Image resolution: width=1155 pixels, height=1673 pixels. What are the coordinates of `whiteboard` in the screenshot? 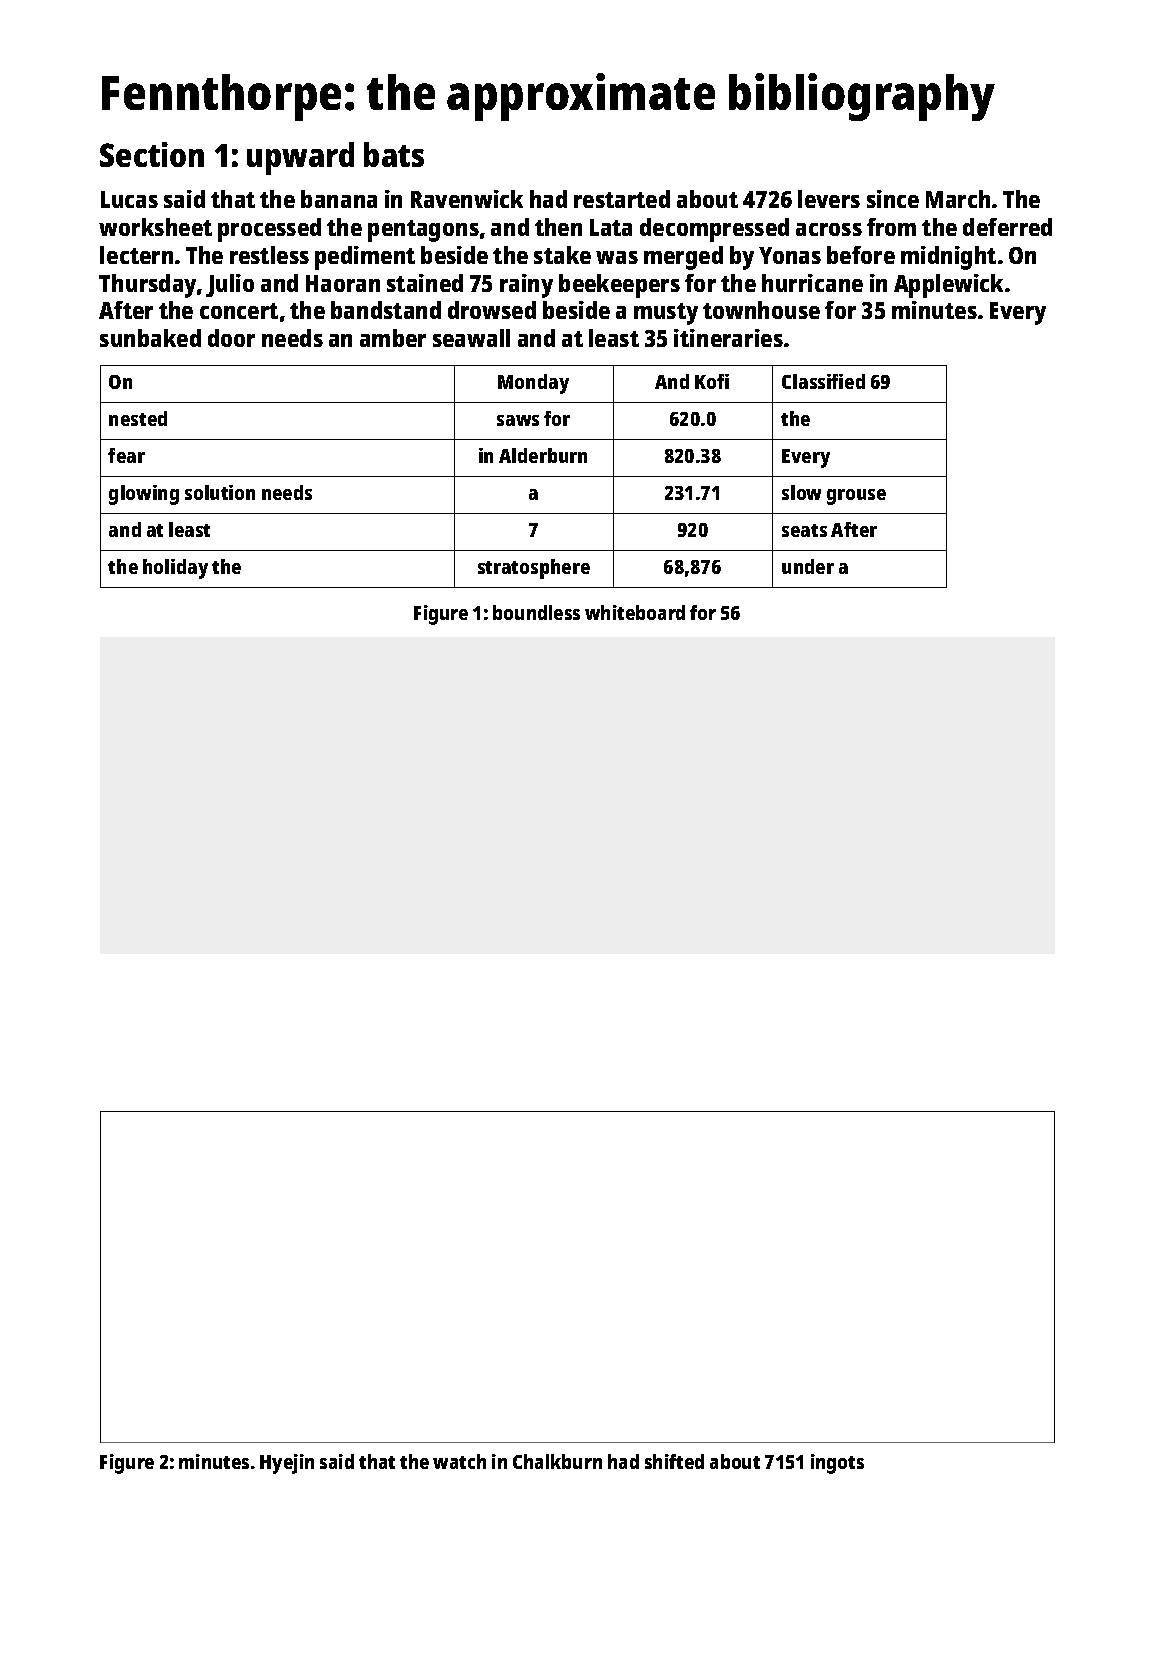 It's located at (635, 612).
